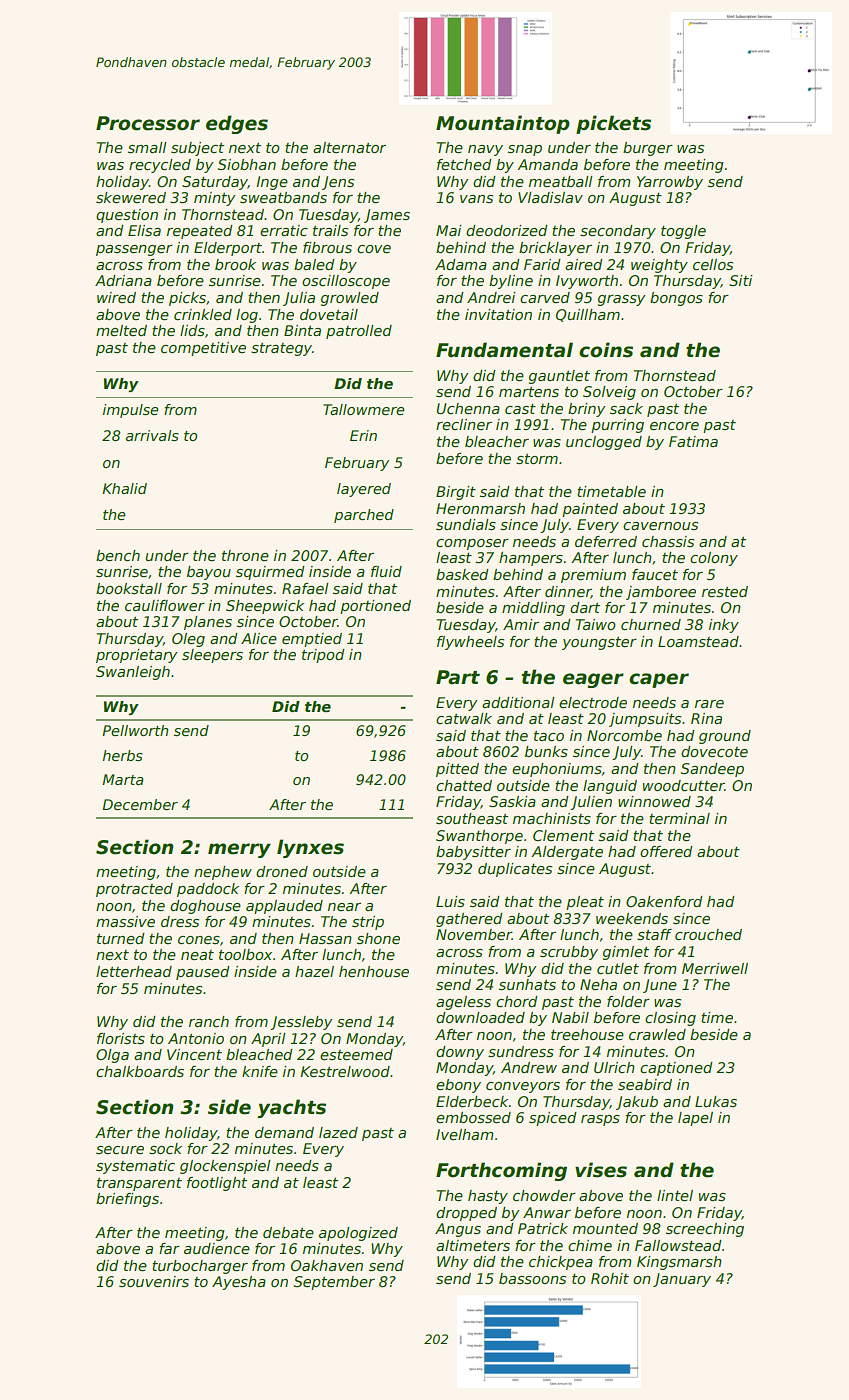 This screenshot has width=849, height=1400. I want to click on crouched, so click(708, 934).
